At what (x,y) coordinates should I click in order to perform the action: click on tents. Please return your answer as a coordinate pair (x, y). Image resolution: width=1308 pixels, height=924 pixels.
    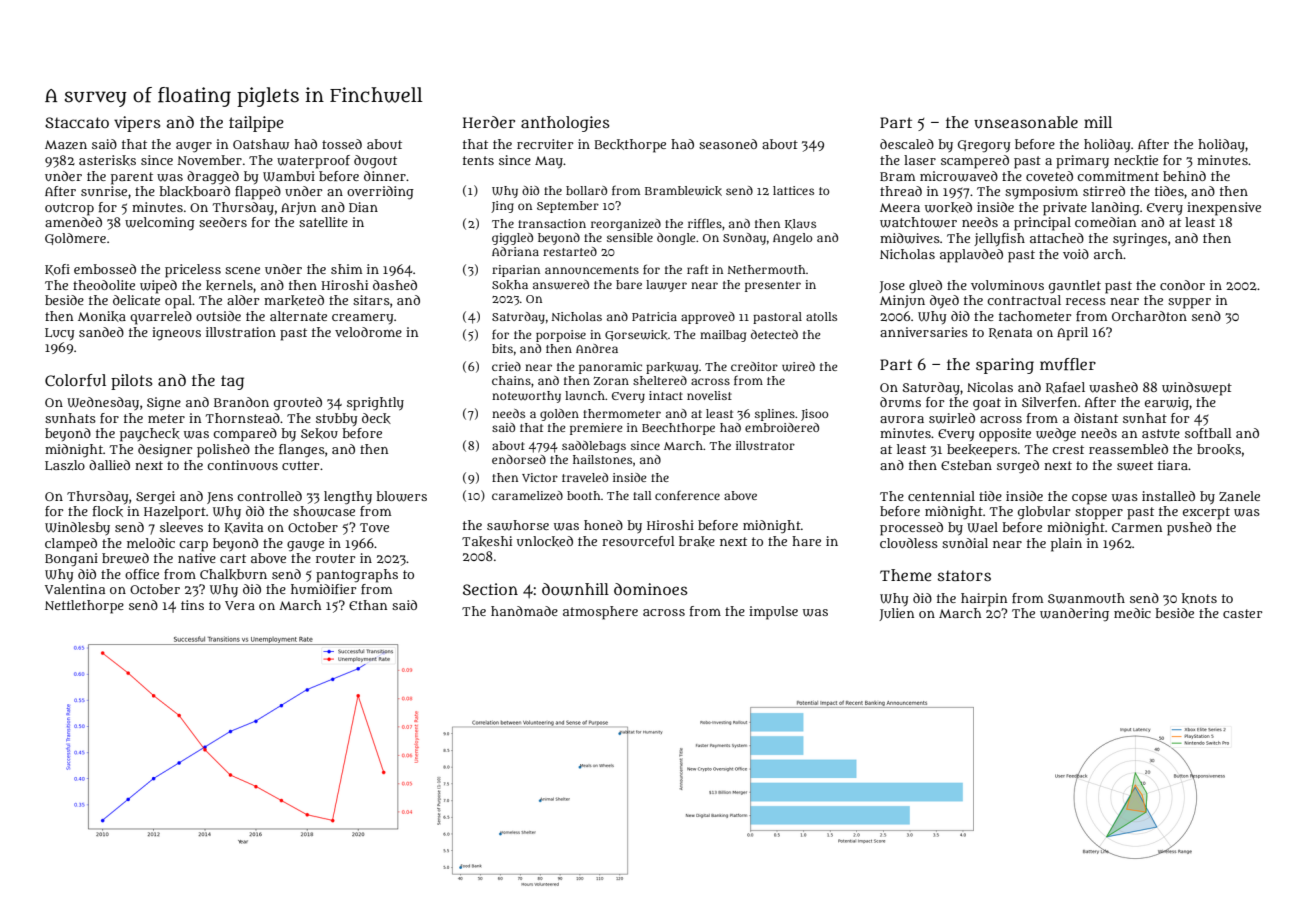
    Looking at the image, I should click on (478, 160).
